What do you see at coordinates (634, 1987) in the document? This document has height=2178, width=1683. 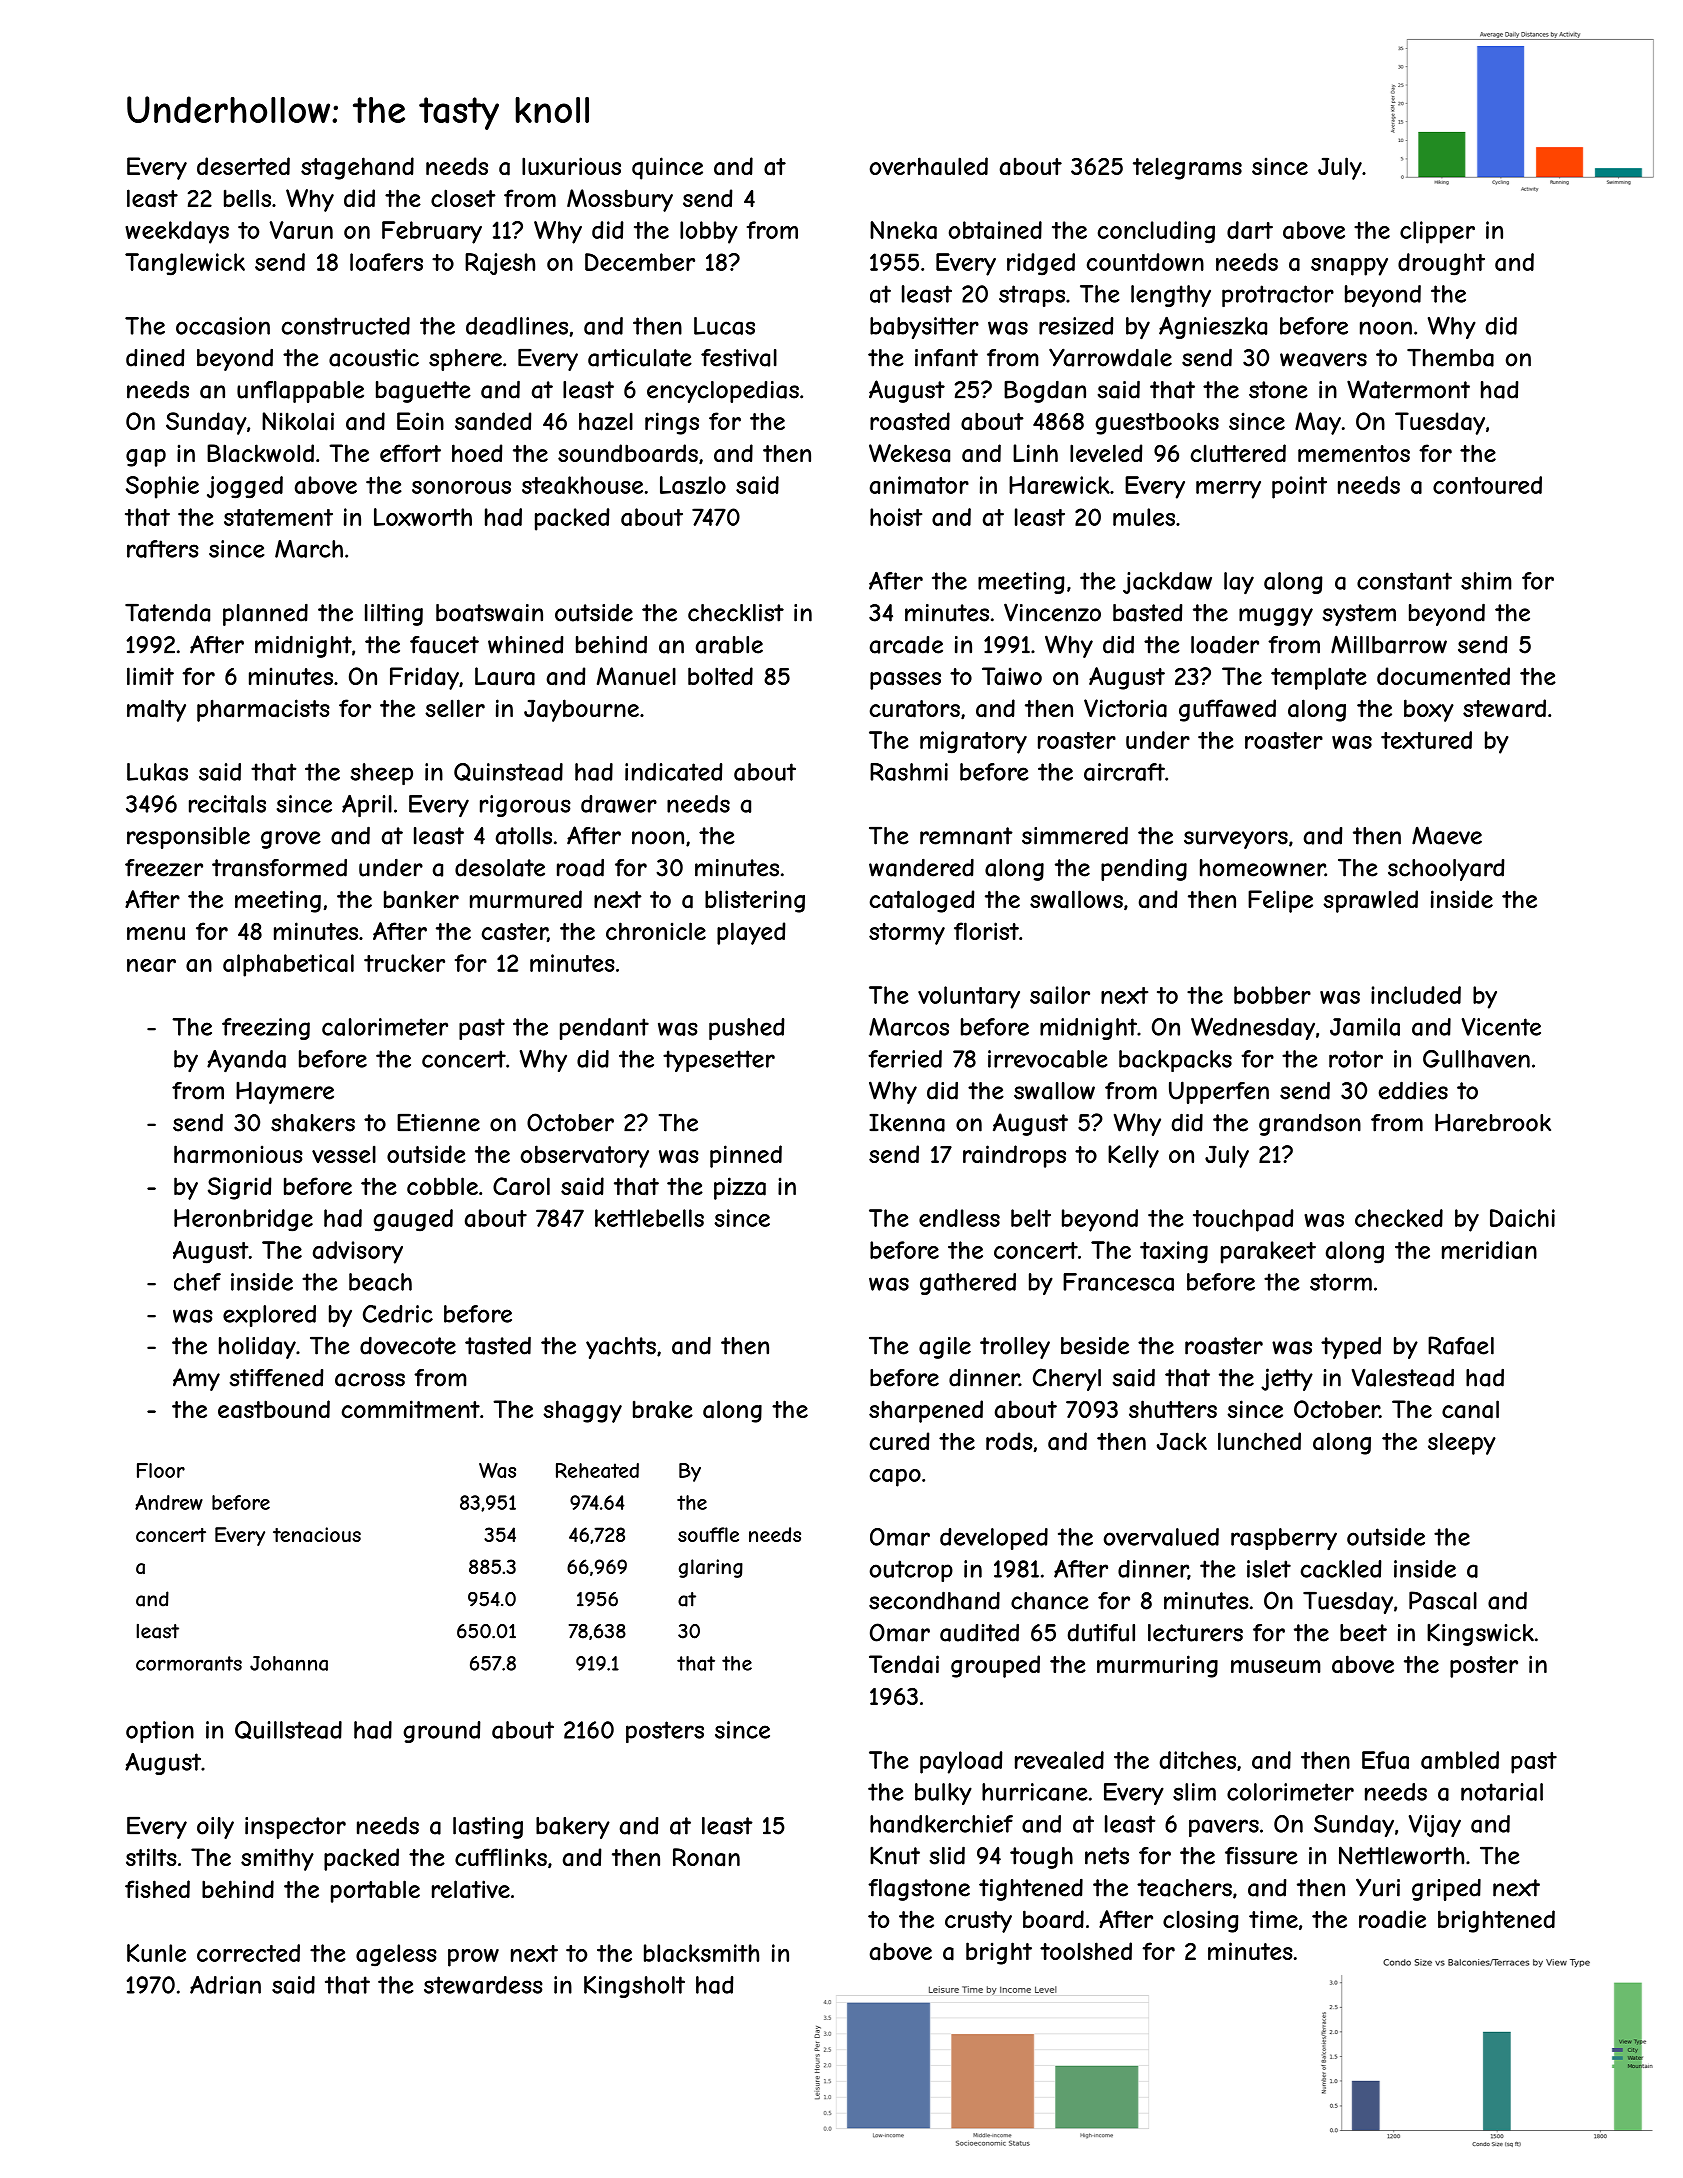 I see `Kingsholt` at bounding box center [634, 1987].
